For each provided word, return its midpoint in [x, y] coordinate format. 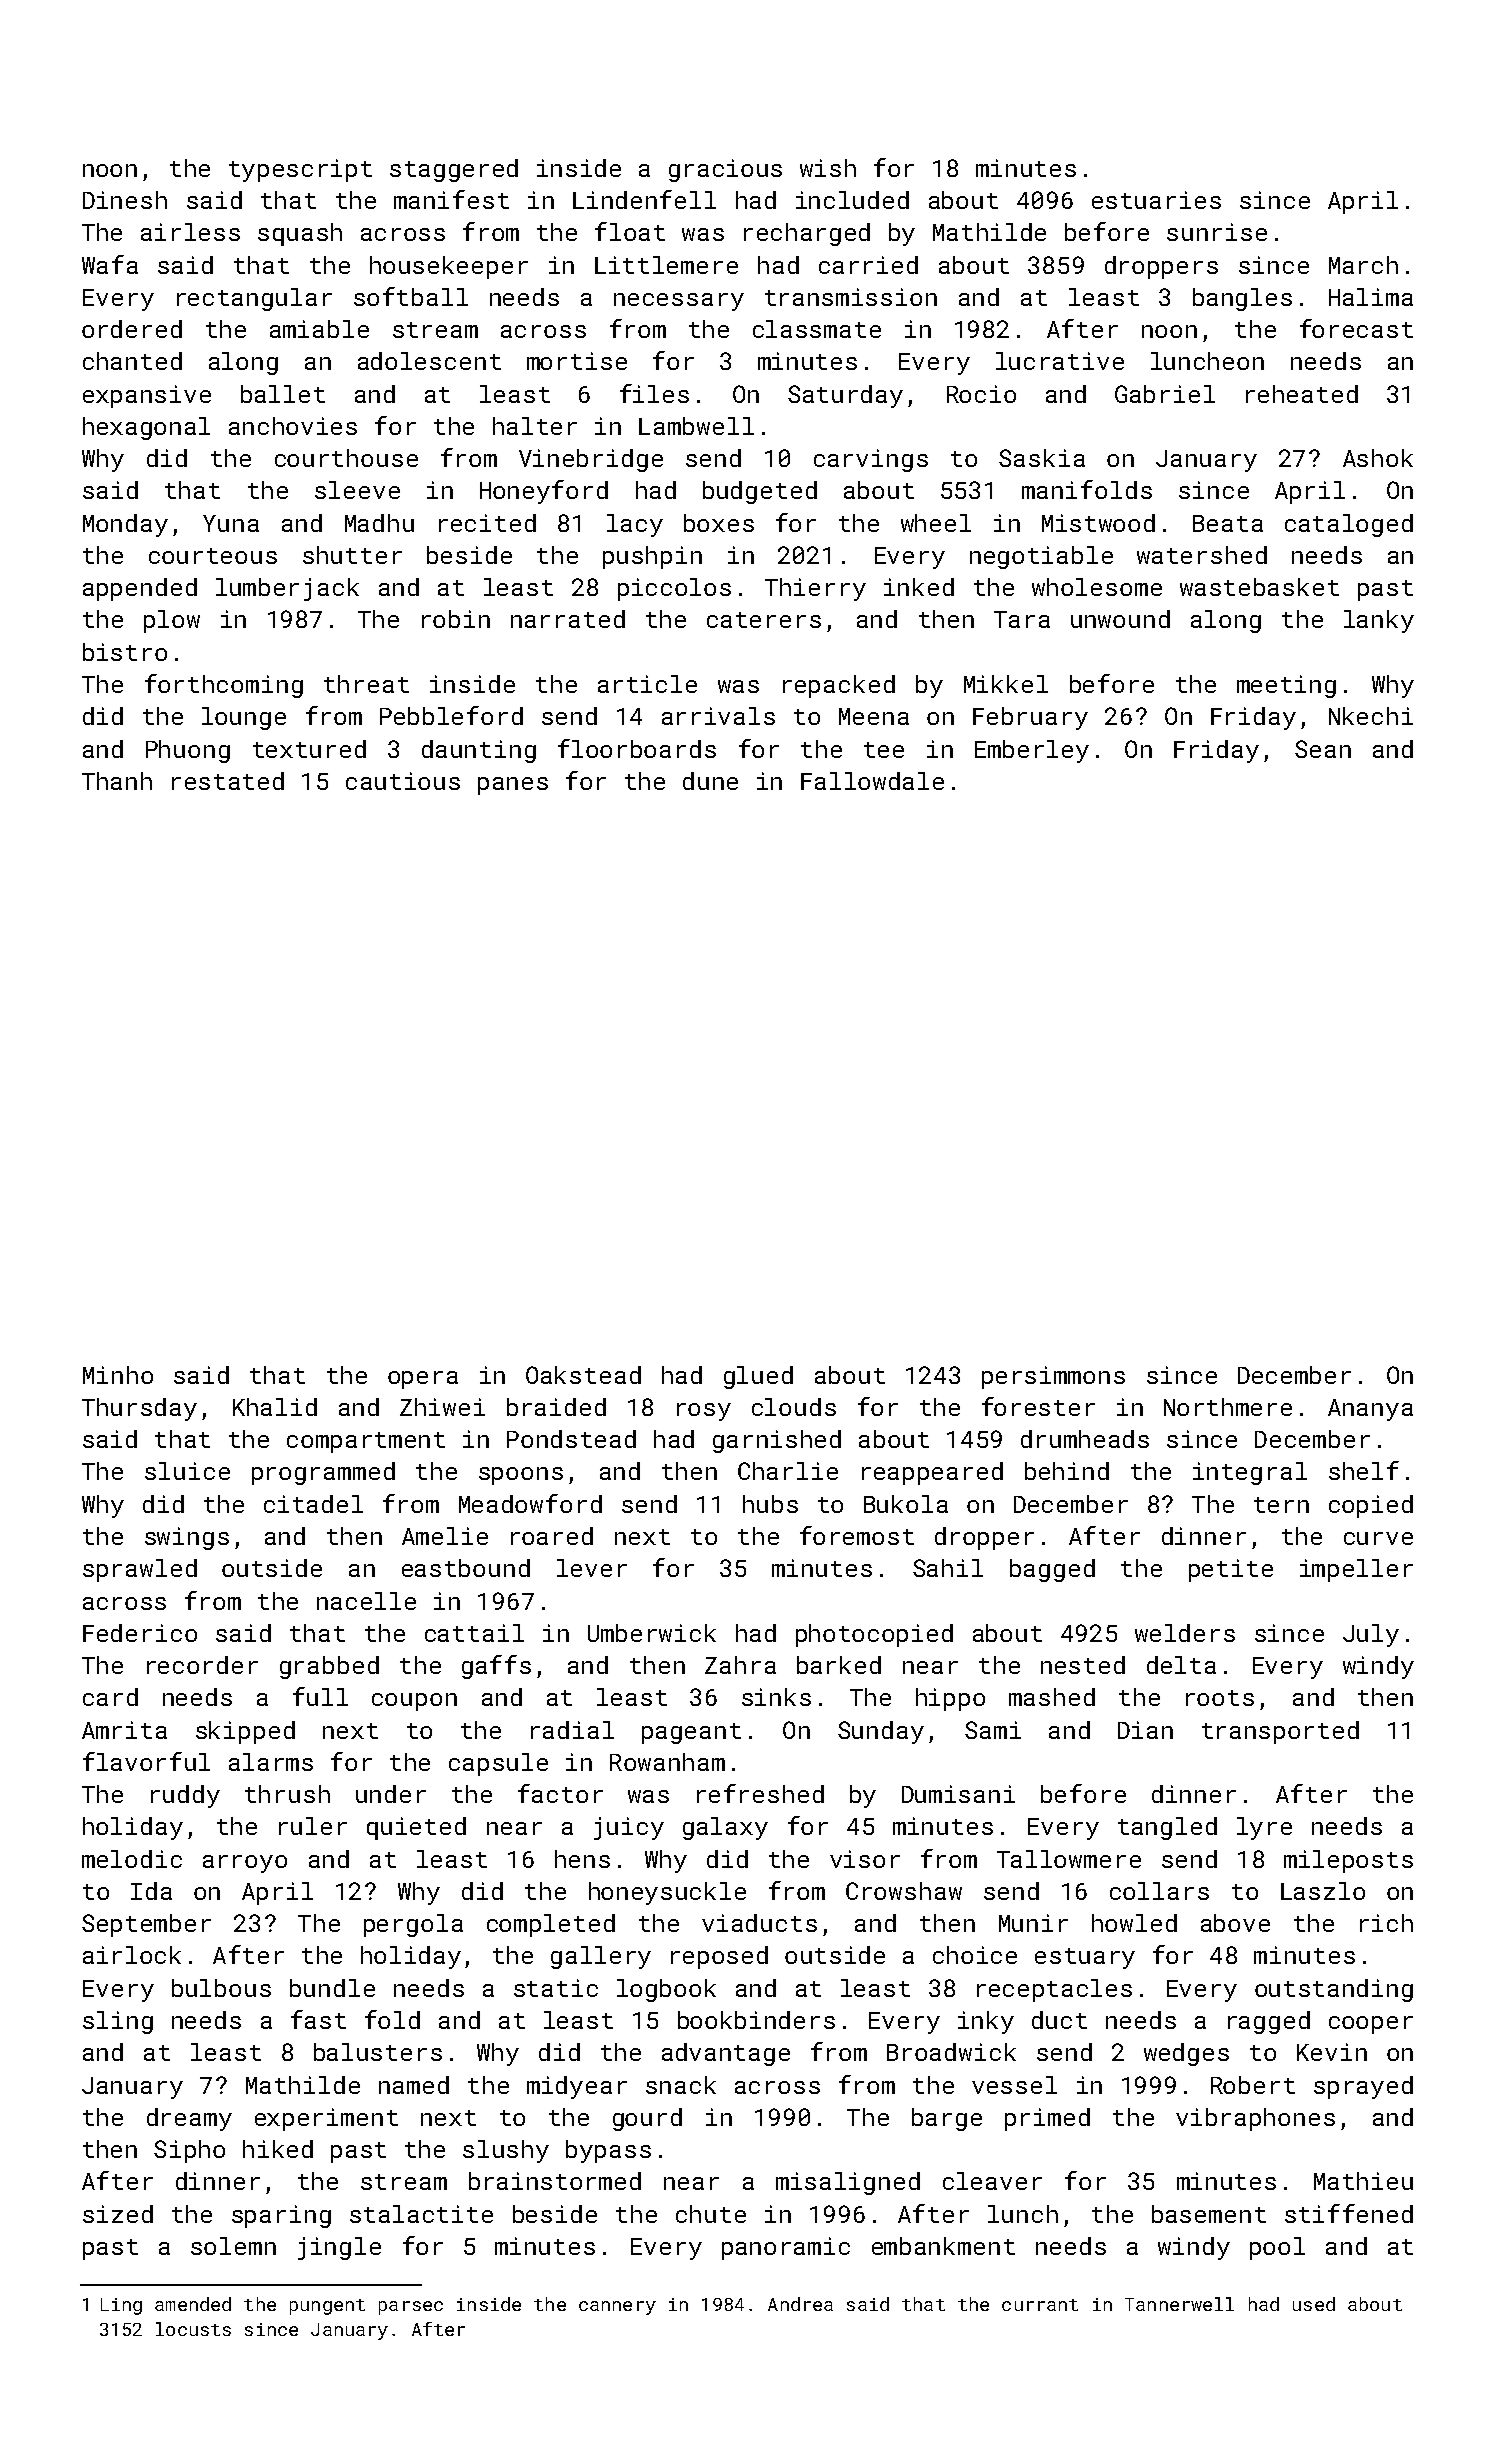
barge [947, 2119]
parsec [411, 2308]
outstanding [1334, 1990]
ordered [132, 329]
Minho [118, 1375]
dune [710, 781]
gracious [725, 170]
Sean [1323, 749]
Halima [1371, 297]
